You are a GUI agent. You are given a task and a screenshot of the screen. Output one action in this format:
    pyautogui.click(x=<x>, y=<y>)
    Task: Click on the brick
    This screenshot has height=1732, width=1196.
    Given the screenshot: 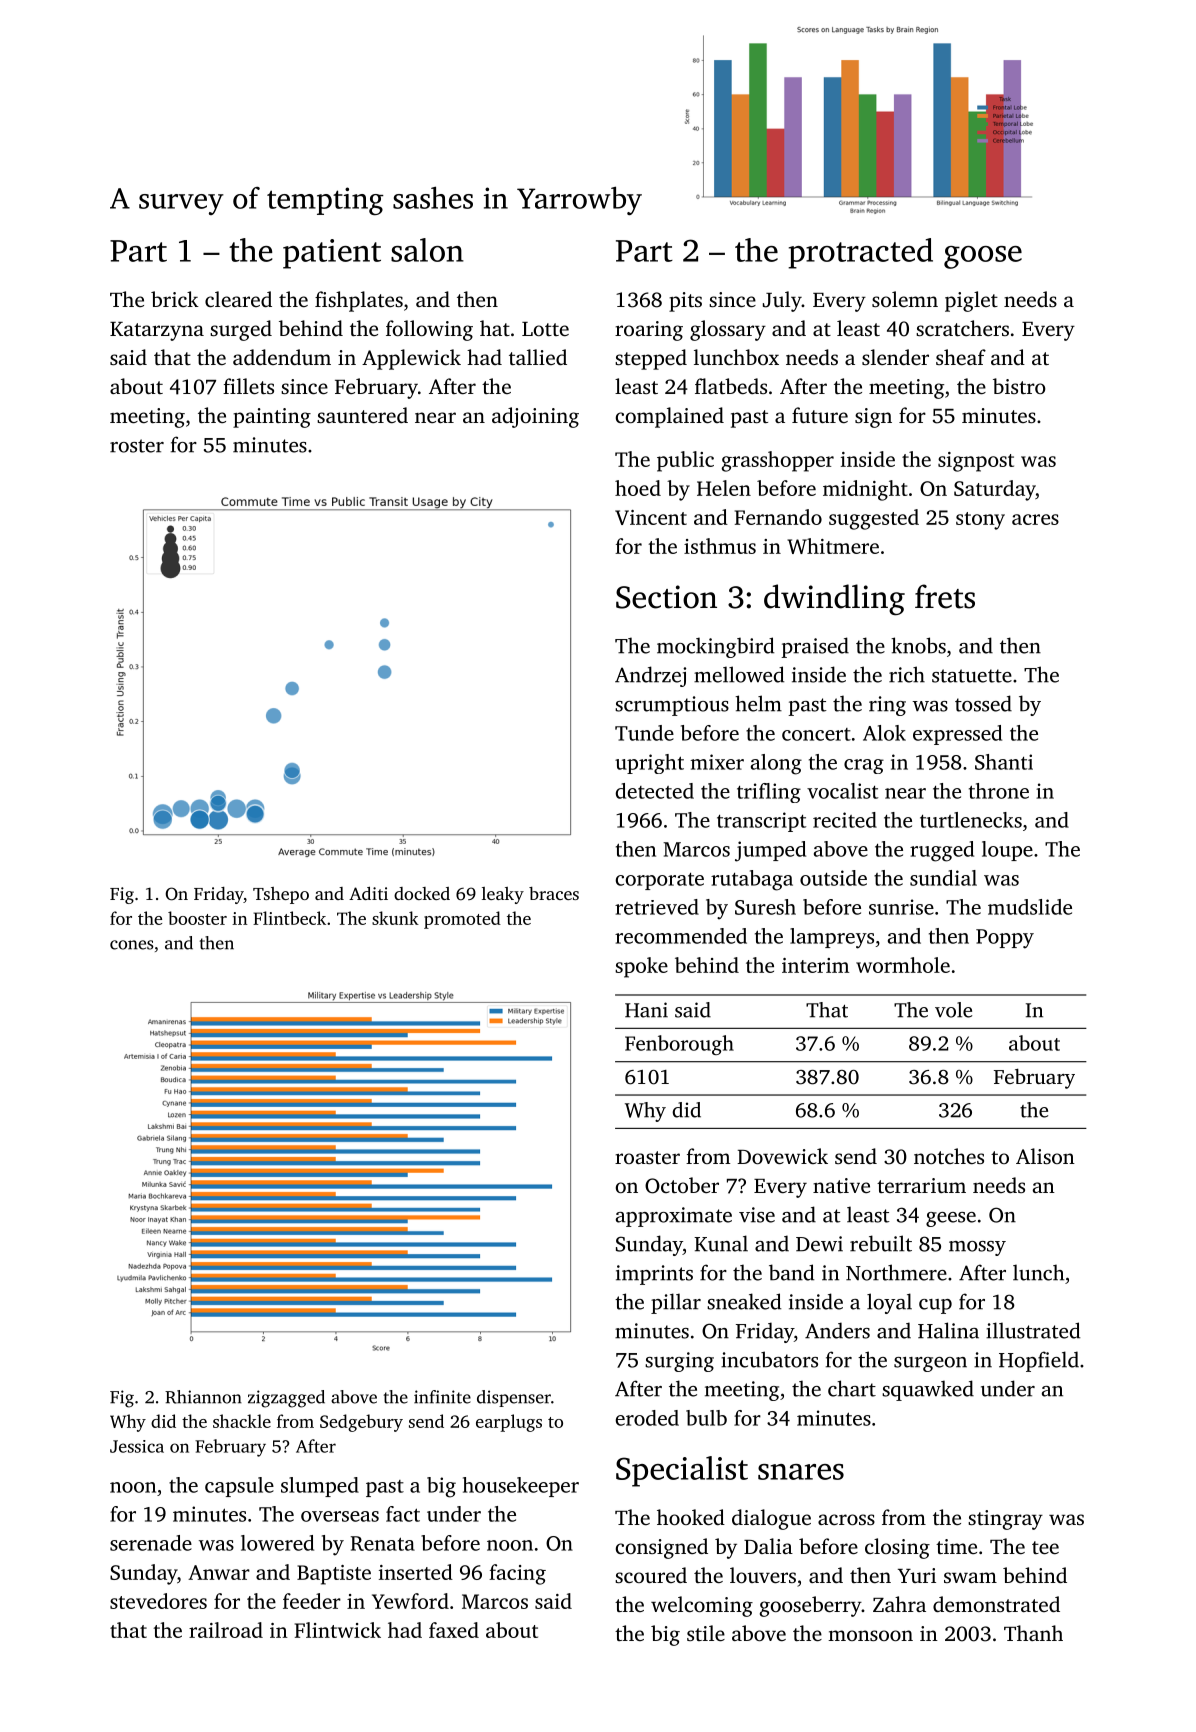 What is the action you would take?
    pyautogui.click(x=175, y=299)
